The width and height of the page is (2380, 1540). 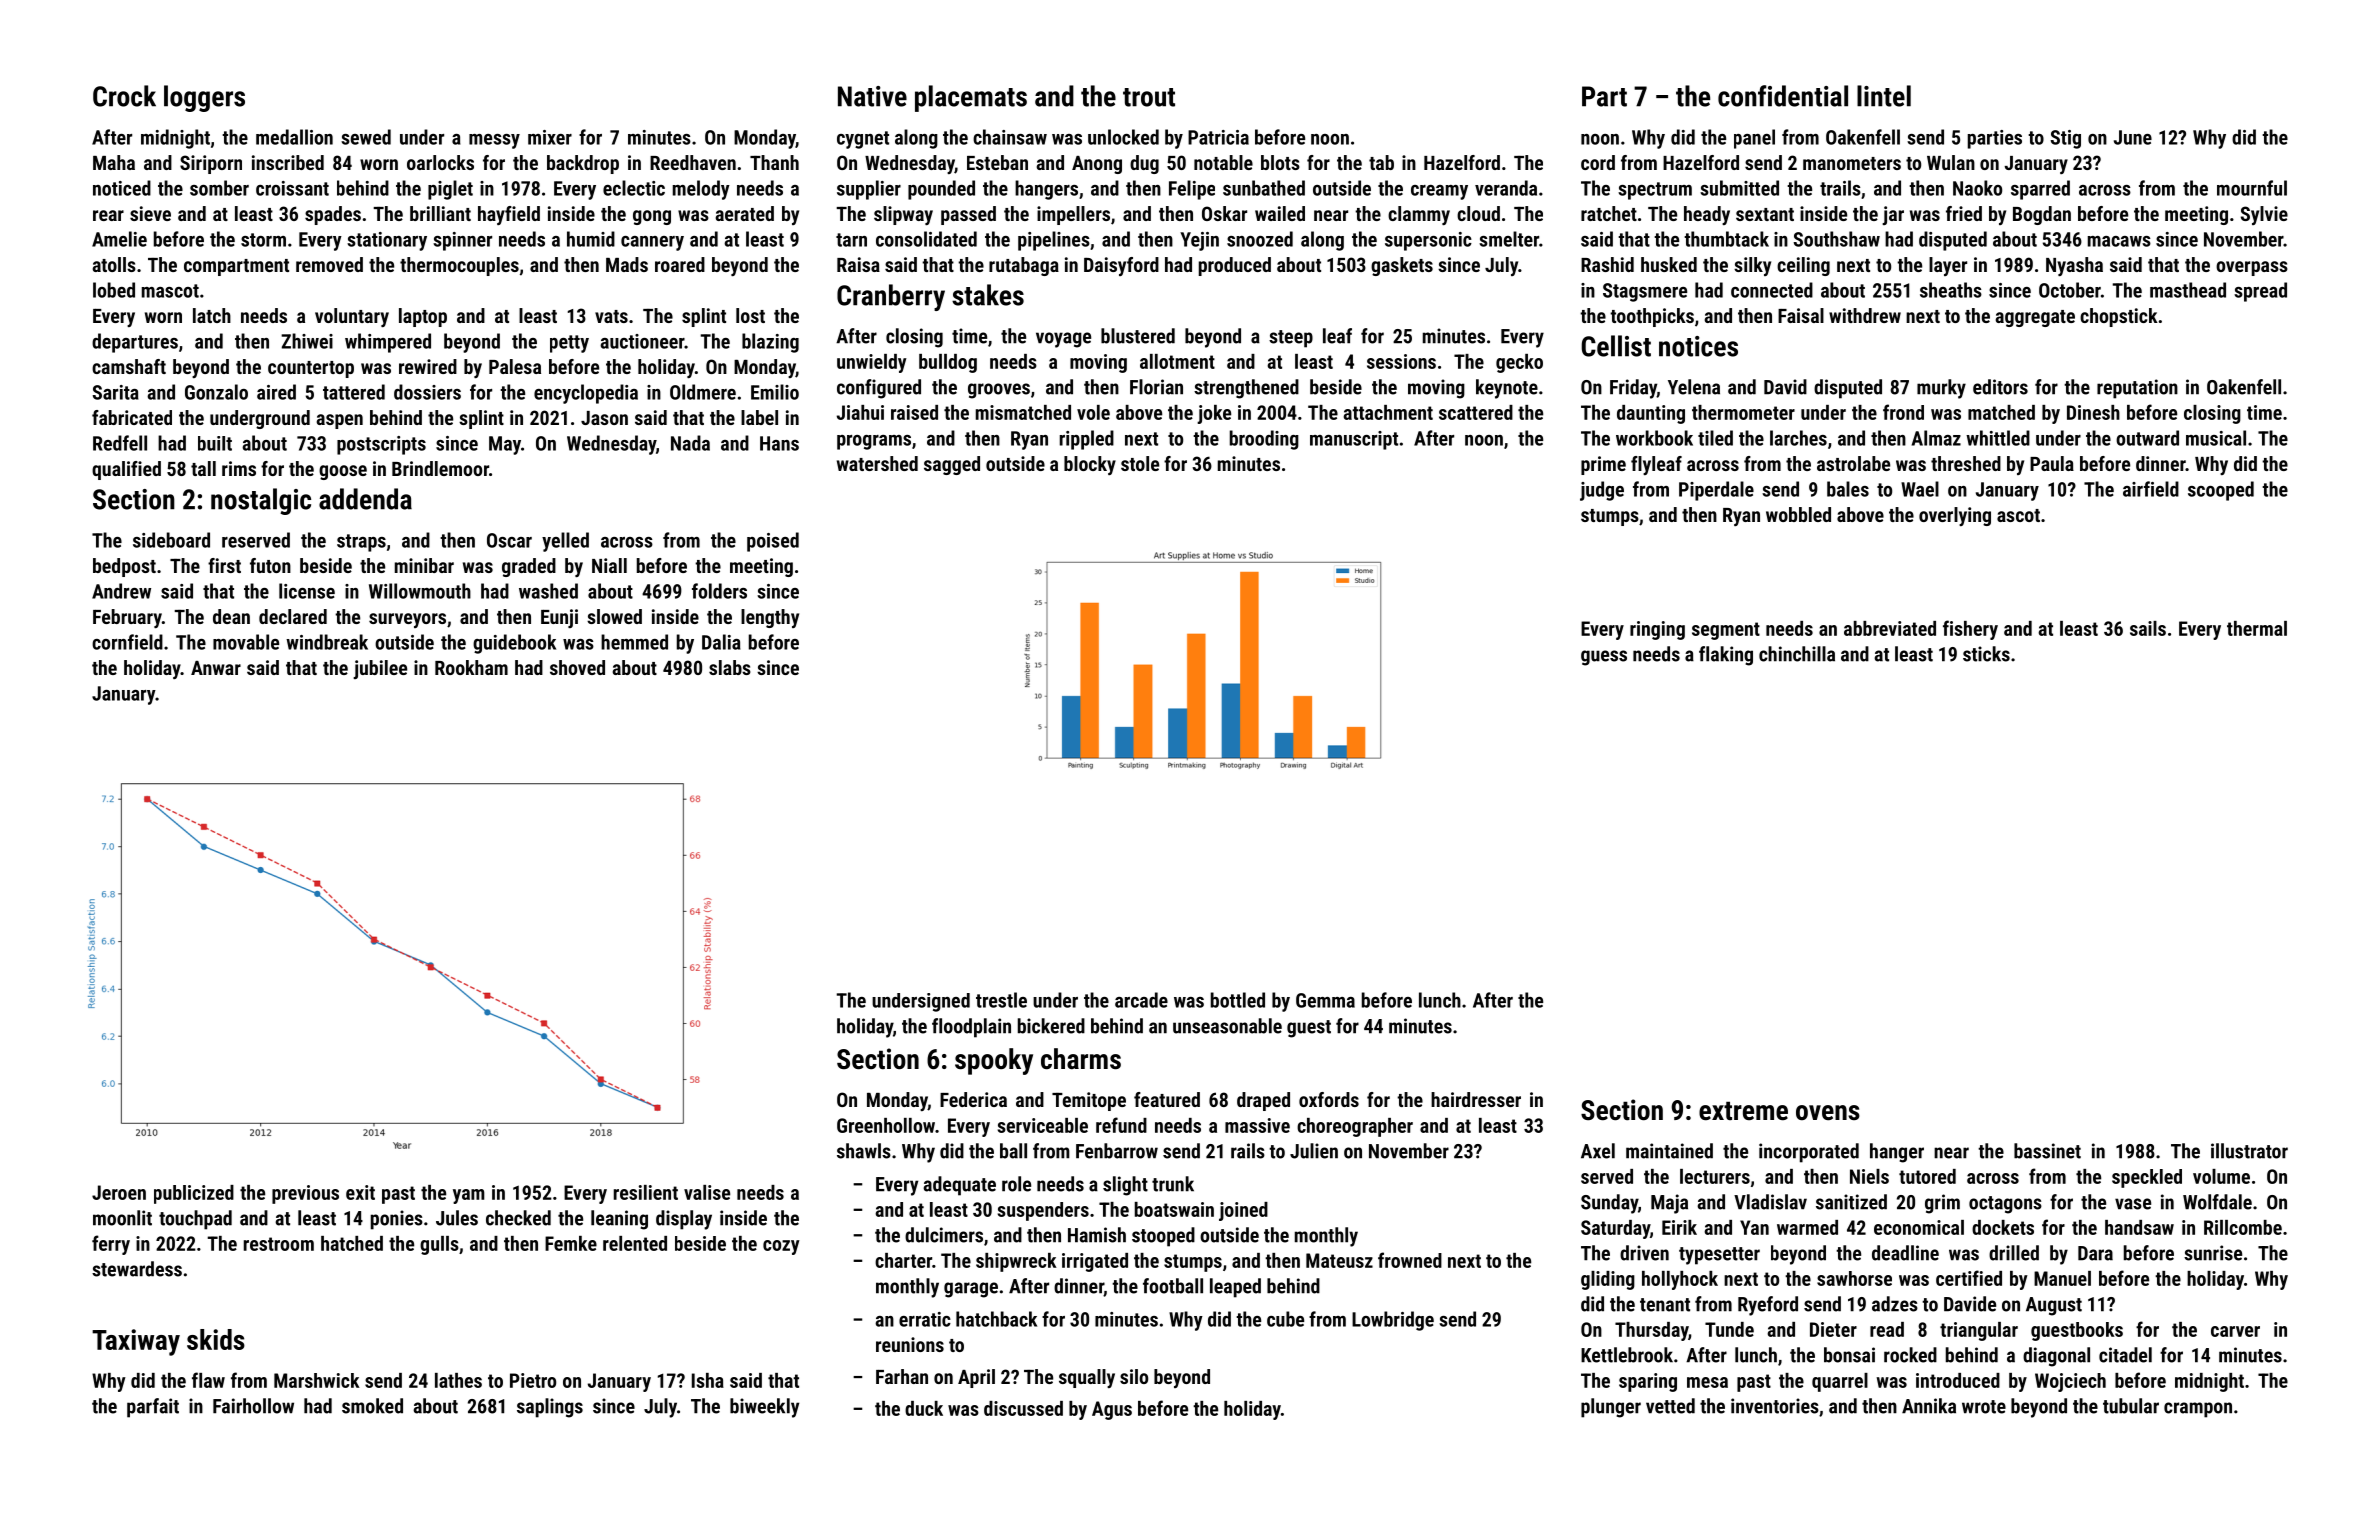 I want to click on Felipe, so click(x=1192, y=190).
